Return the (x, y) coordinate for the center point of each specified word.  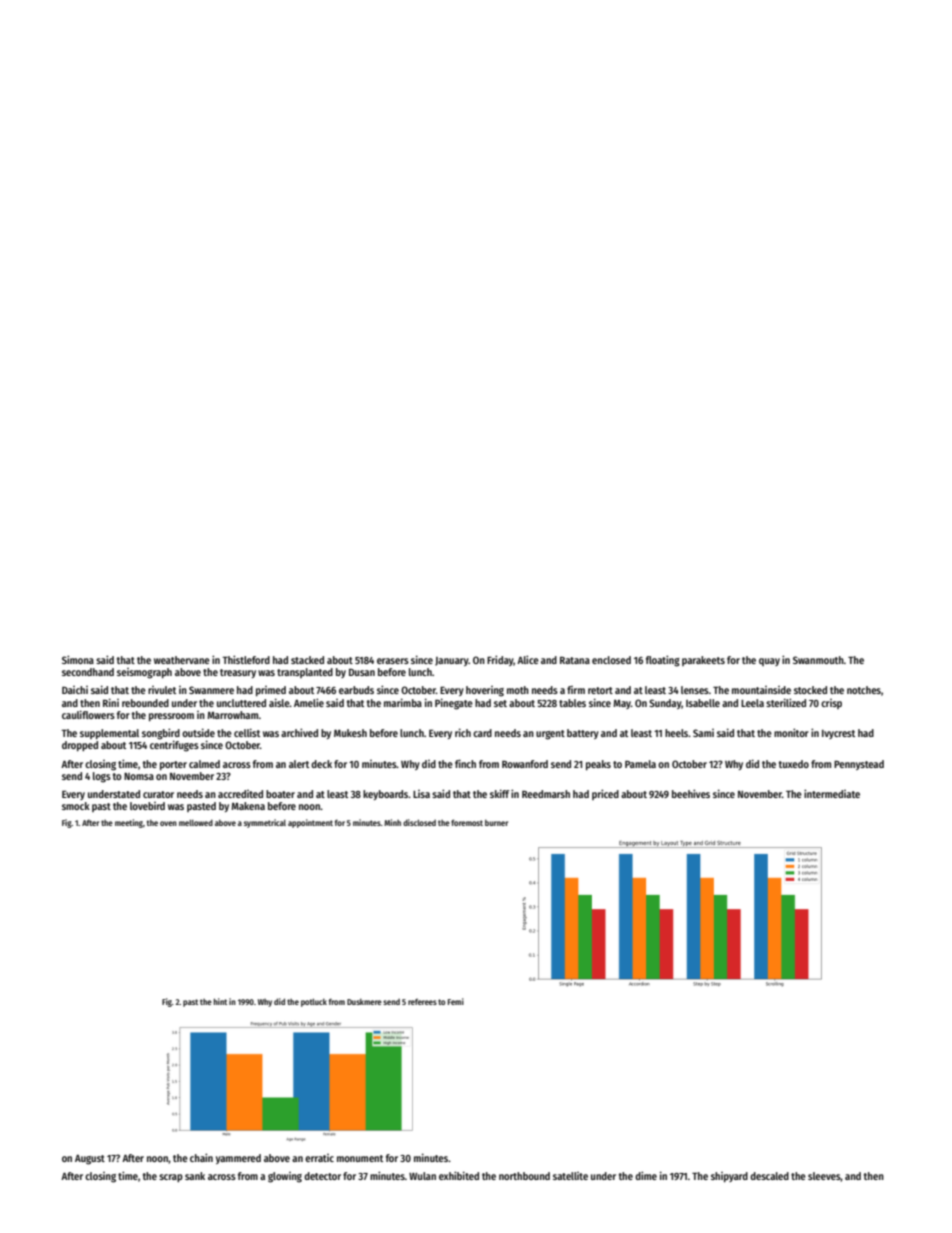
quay (769, 662)
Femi (456, 1001)
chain (201, 1157)
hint (220, 1001)
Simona (78, 659)
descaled (769, 1176)
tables (572, 703)
